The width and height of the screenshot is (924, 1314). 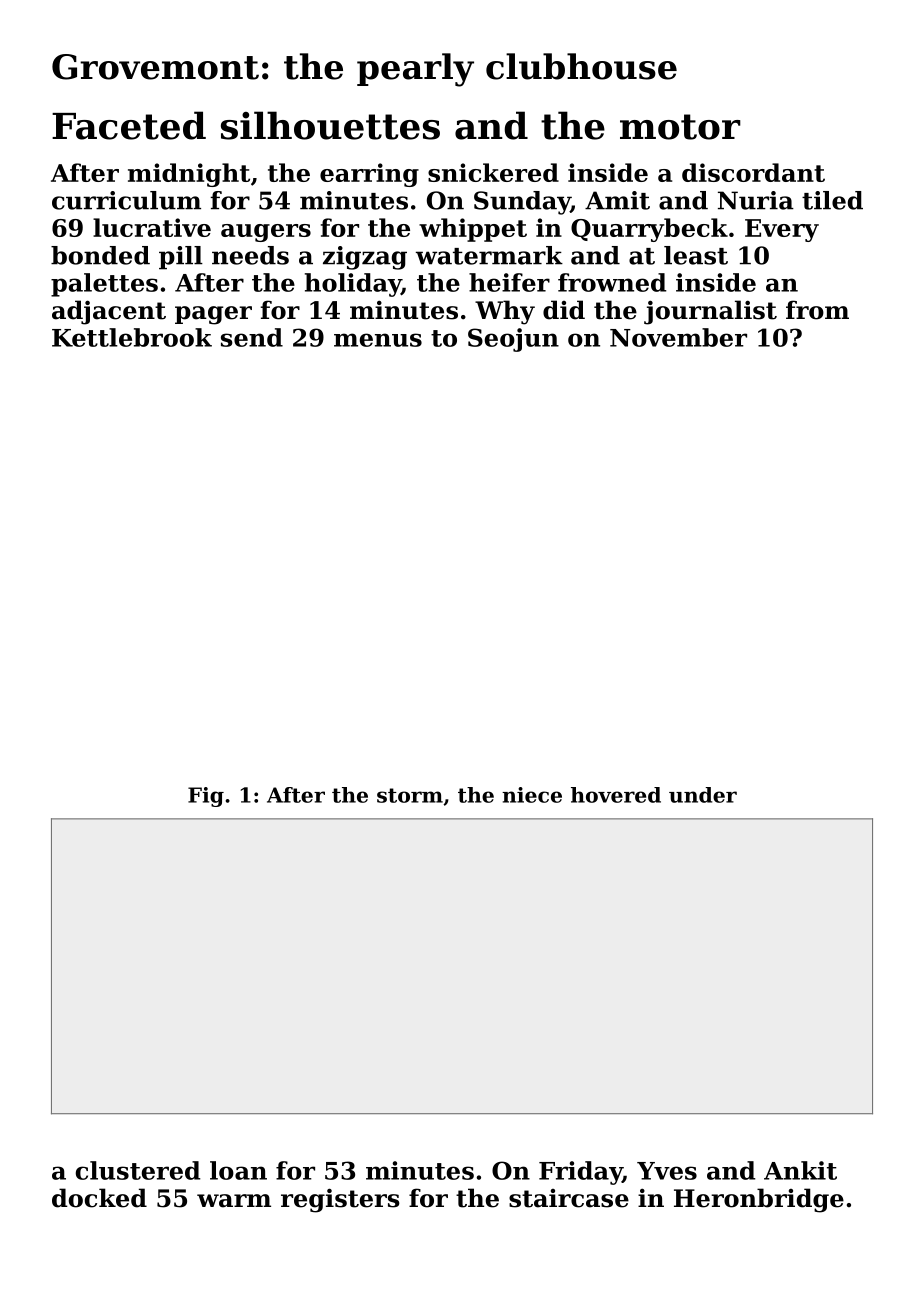 What do you see at coordinates (678, 337) in the screenshot?
I see `November` at bounding box center [678, 337].
